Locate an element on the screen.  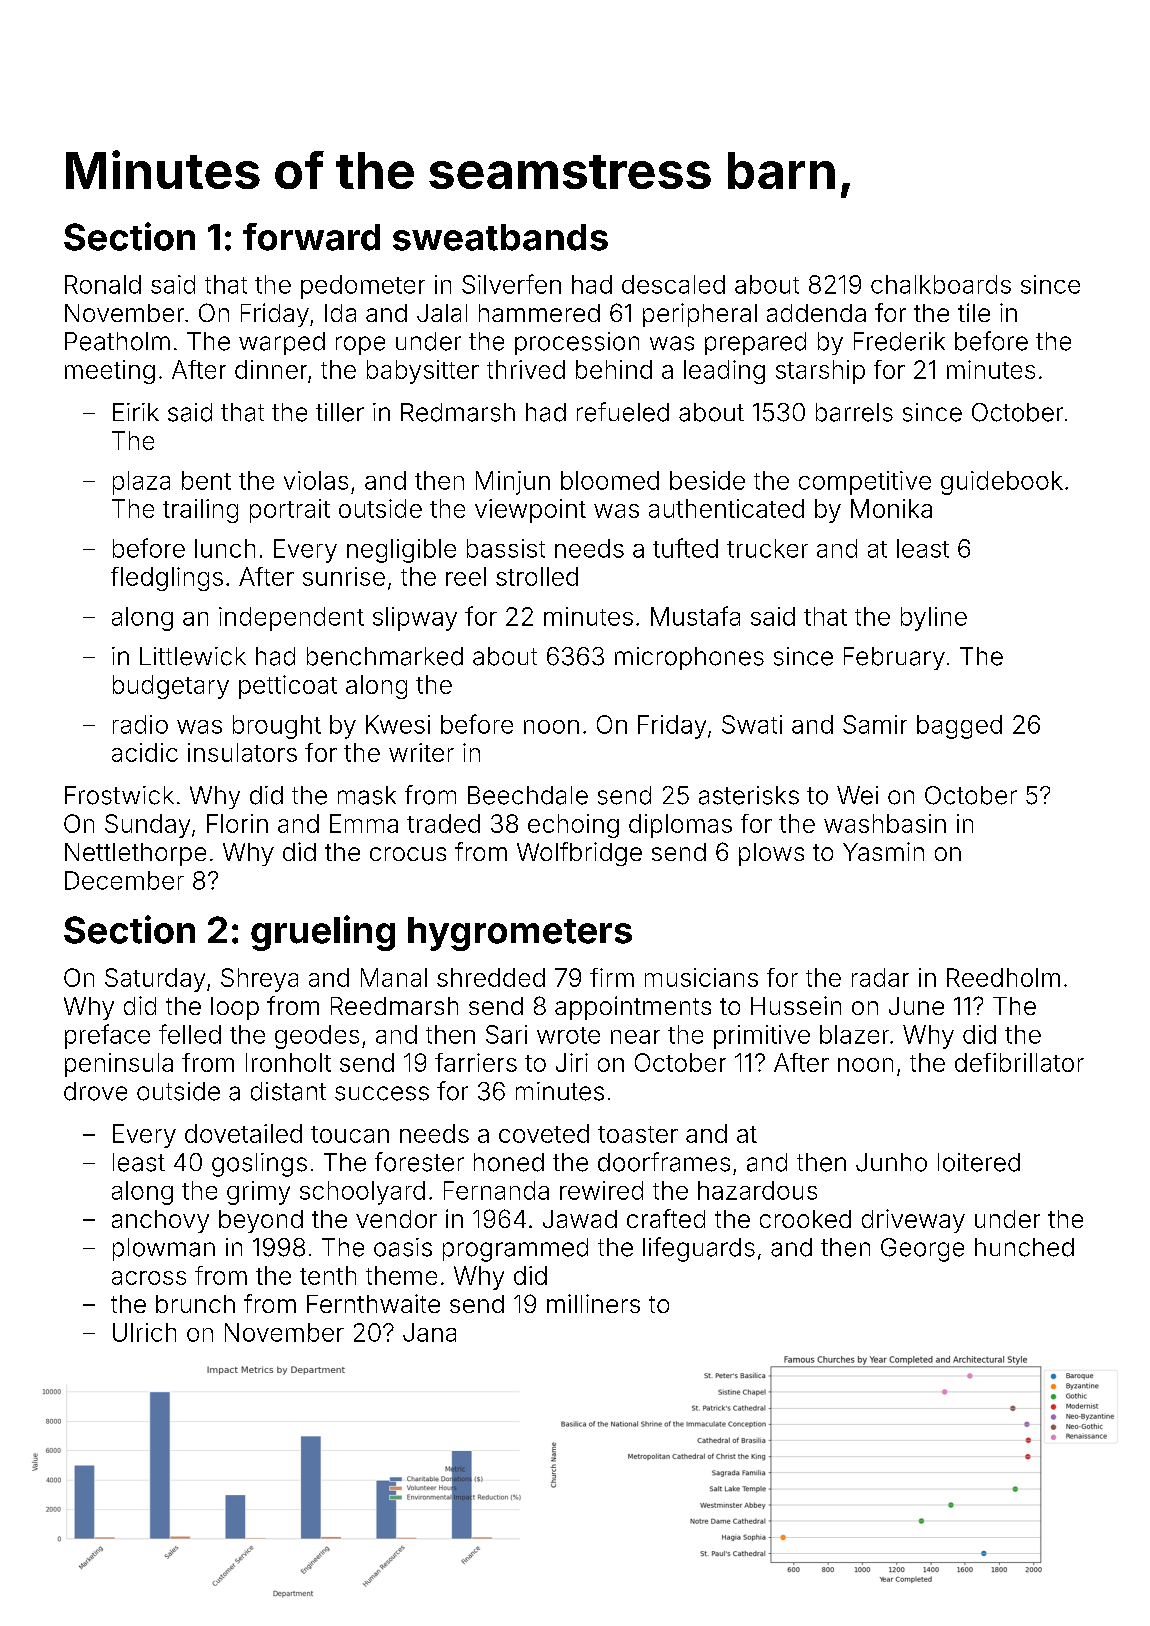
milliners is located at coordinates (593, 1303).
